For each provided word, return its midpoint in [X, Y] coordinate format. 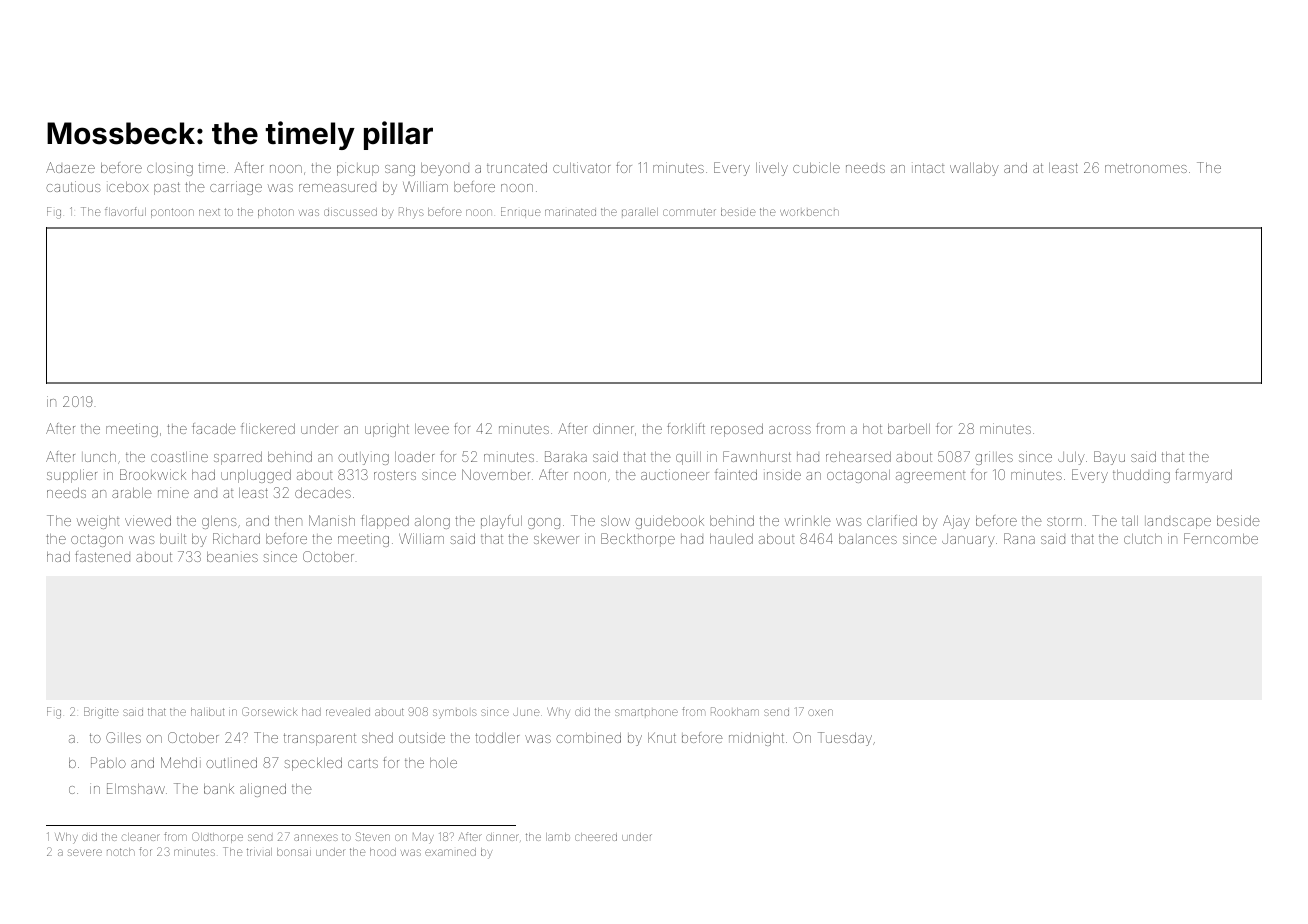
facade [214, 428]
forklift [686, 428]
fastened [102, 556]
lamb [558, 837]
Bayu [1109, 458]
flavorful [125, 211]
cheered [596, 837]
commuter [689, 212]
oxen [820, 712]
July [1071, 458]
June [526, 712]
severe [85, 852]
